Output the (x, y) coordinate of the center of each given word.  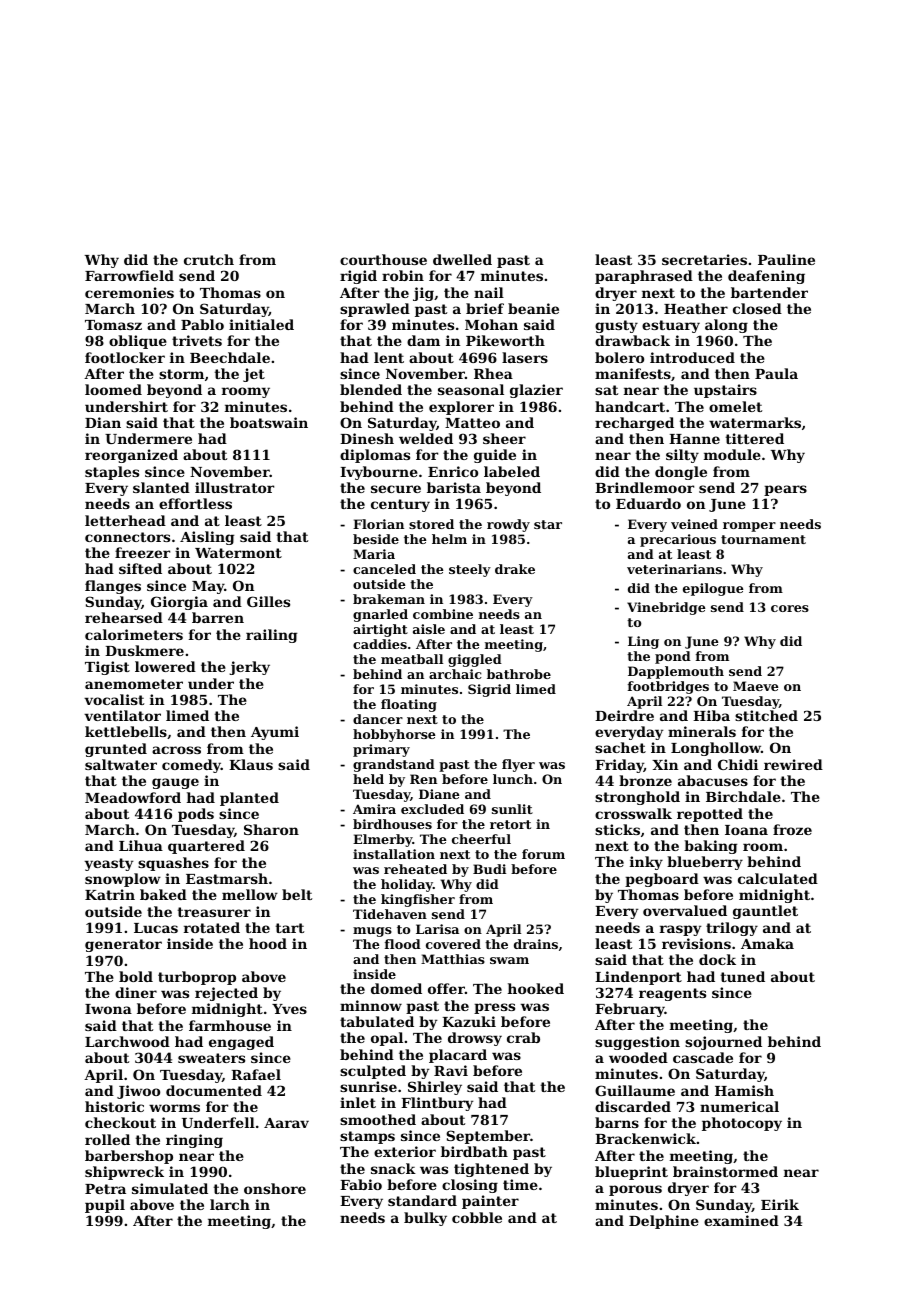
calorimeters (134, 634)
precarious (678, 540)
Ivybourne (379, 473)
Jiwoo (138, 1092)
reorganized (131, 456)
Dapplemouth (676, 672)
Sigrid (489, 690)
